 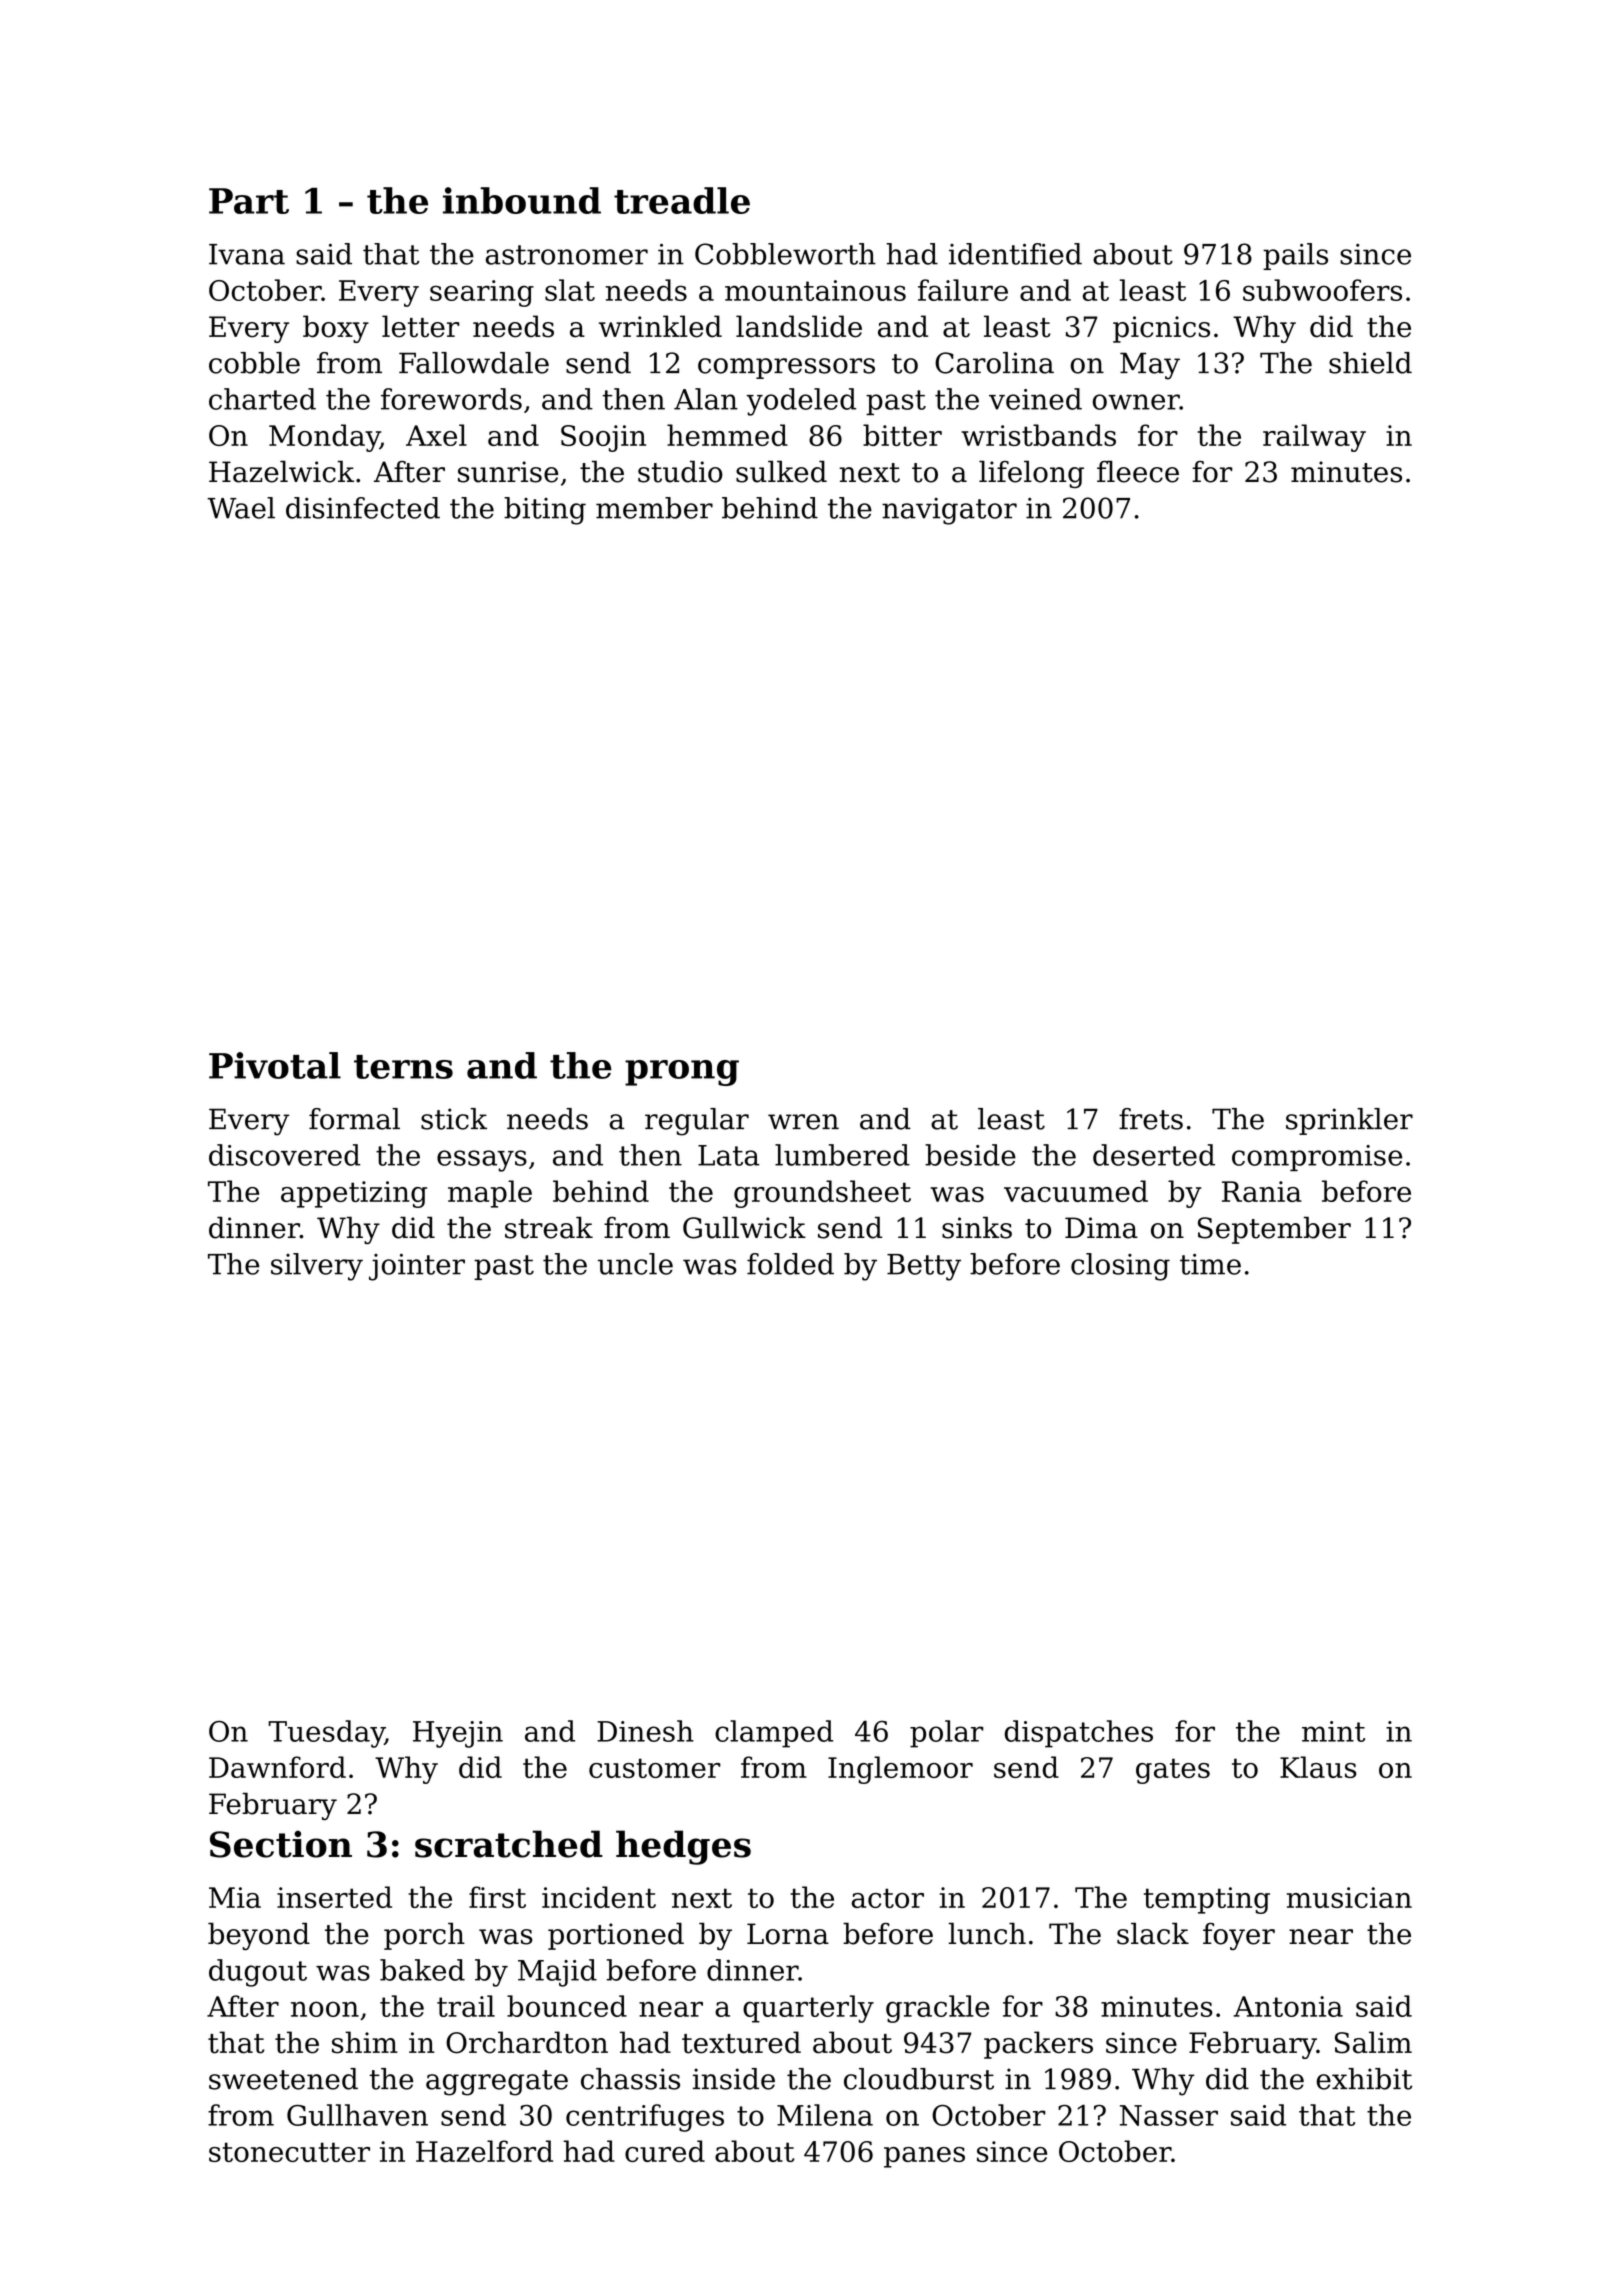 I want to click on sunrise, so click(x=508, y=472).
